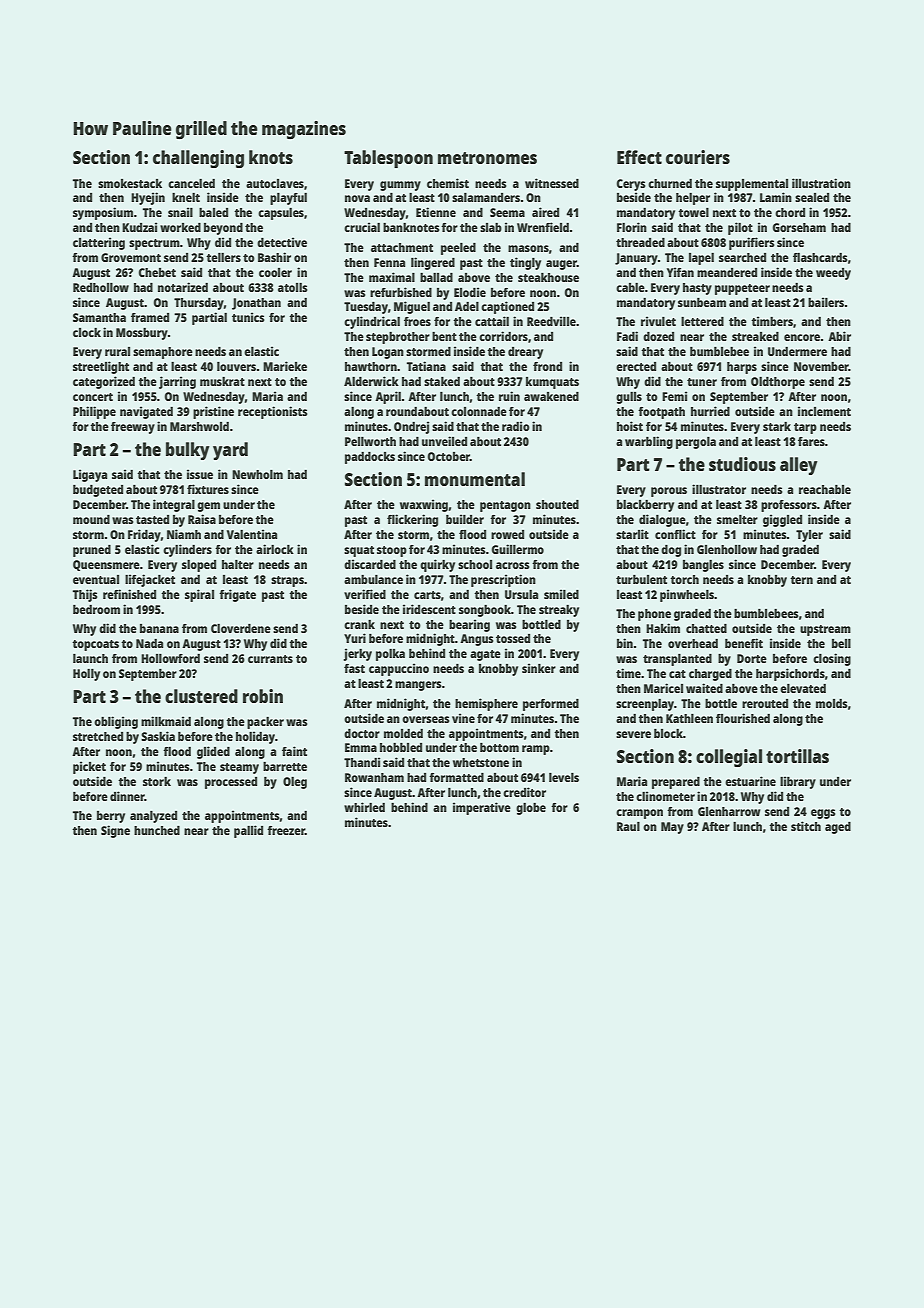 The image size is (924, 1308). What do you see at coordinates (487, 158) in the image?
I see `metronomes` at bounding box center [487, 158].
